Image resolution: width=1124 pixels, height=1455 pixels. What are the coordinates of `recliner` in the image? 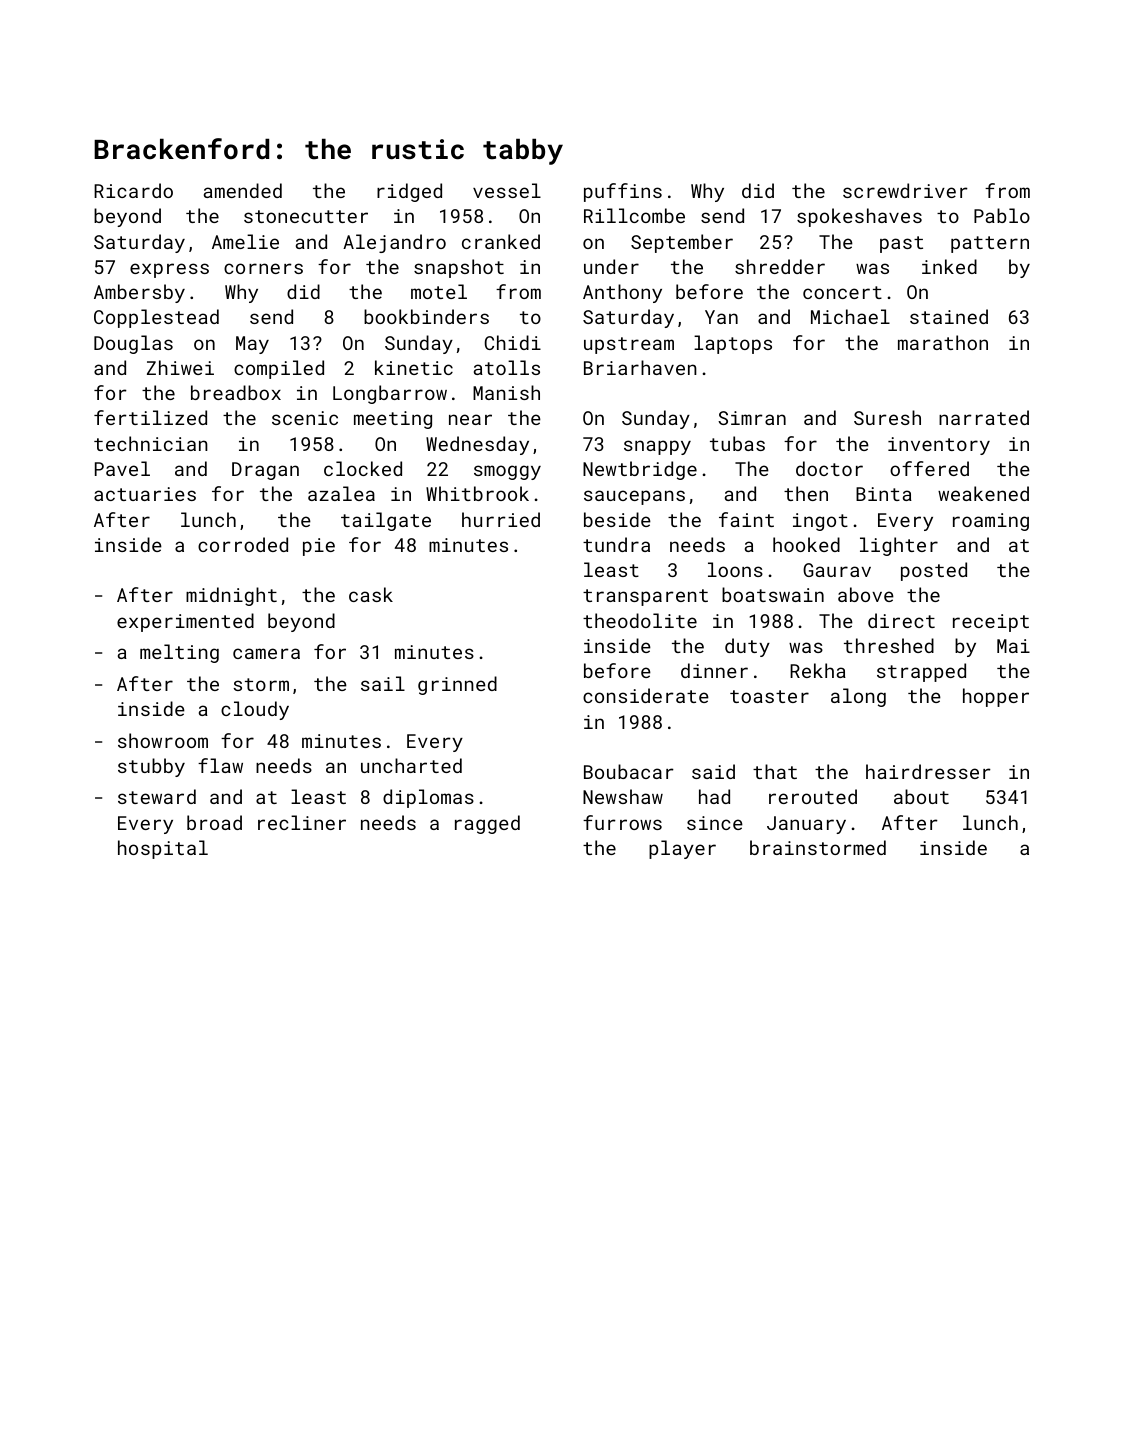 It's located at (302, 822).
